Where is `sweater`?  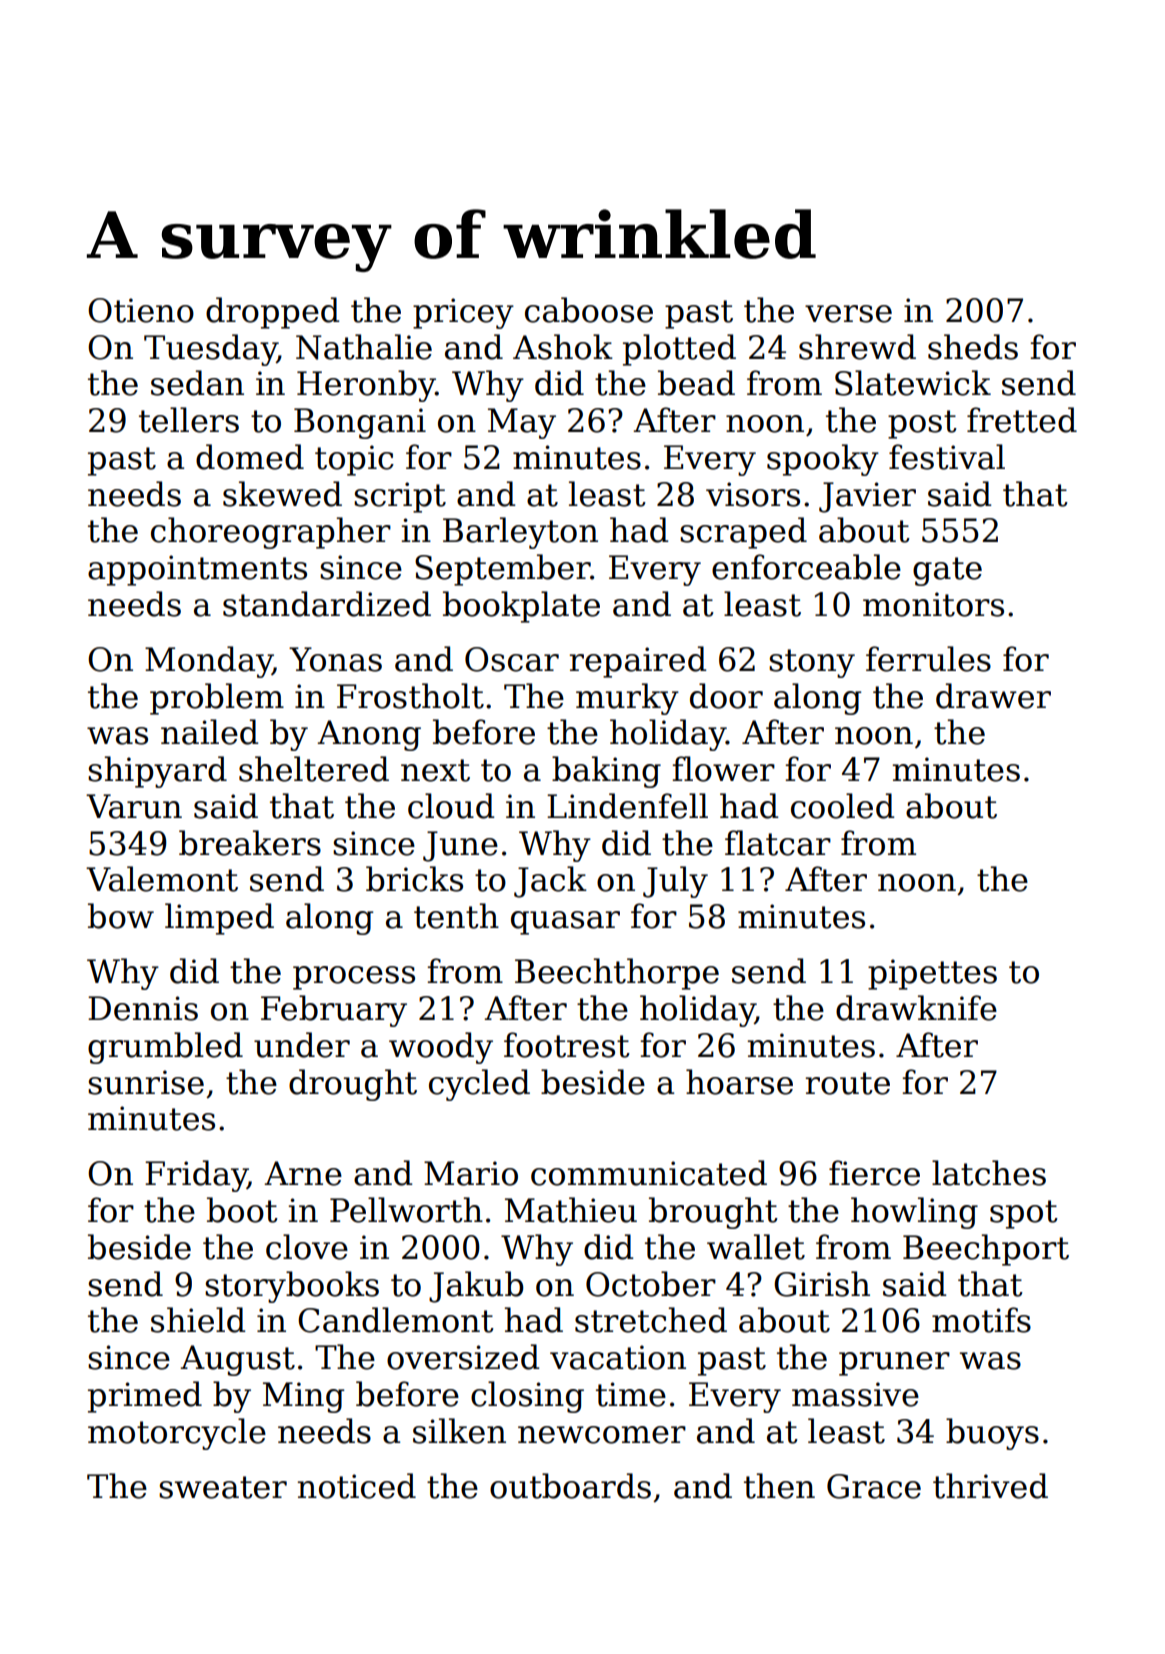
sweater is located at coordinates (223, 1487).
